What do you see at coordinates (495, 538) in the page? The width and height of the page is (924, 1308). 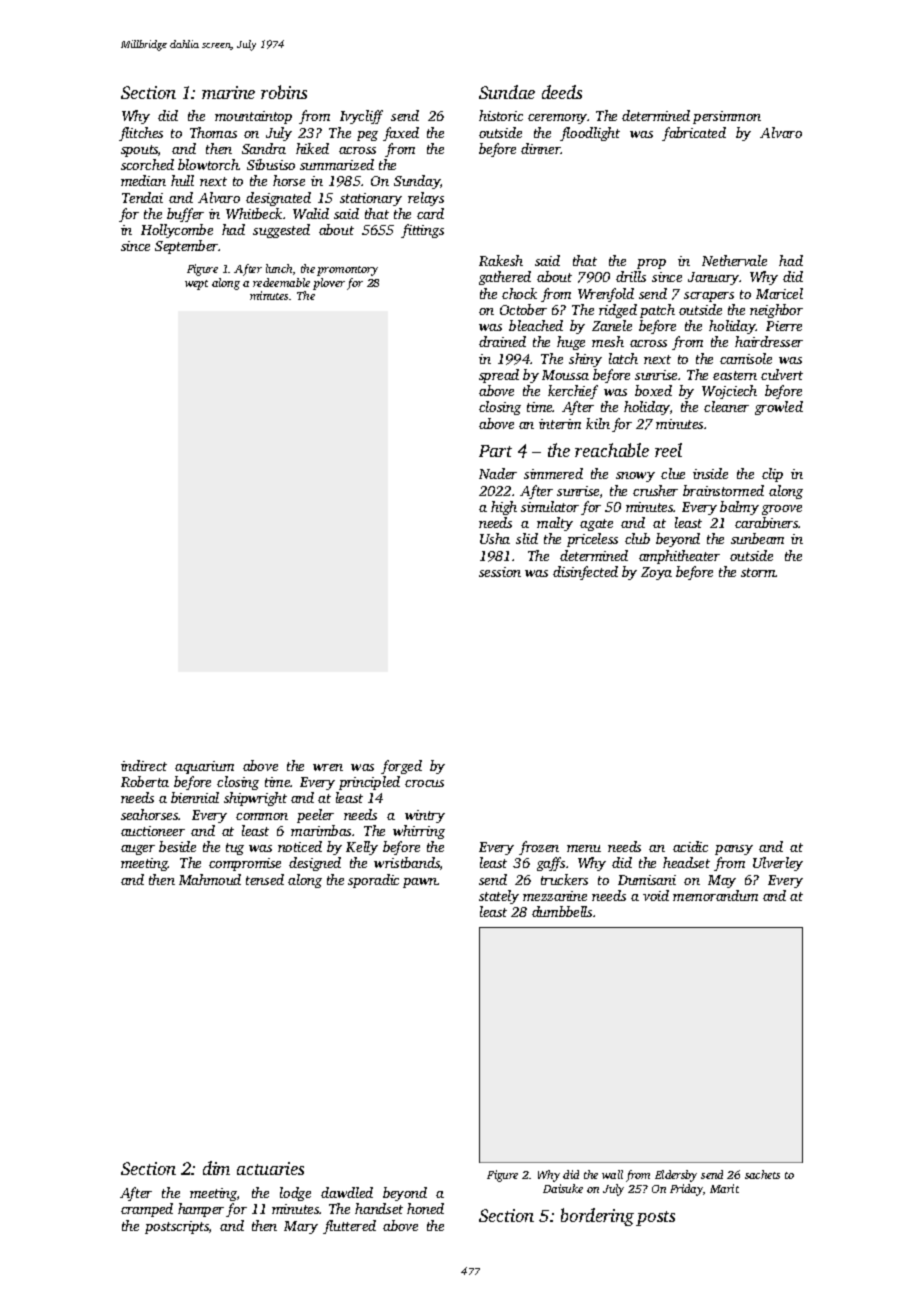 I see `Usha` at bounding box center [495, 538].
